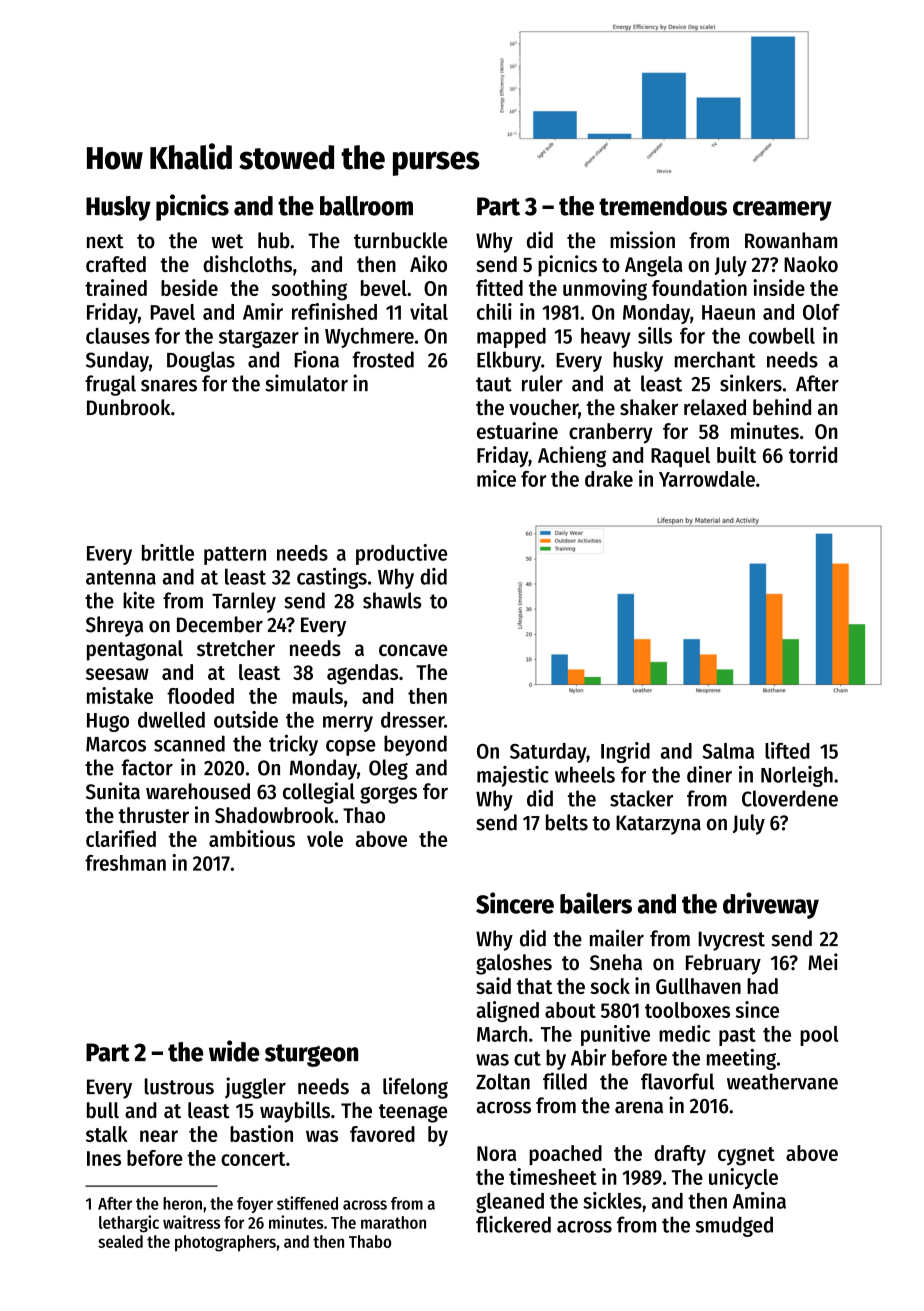  I want to click on Ingrid, so click(625, 752).
